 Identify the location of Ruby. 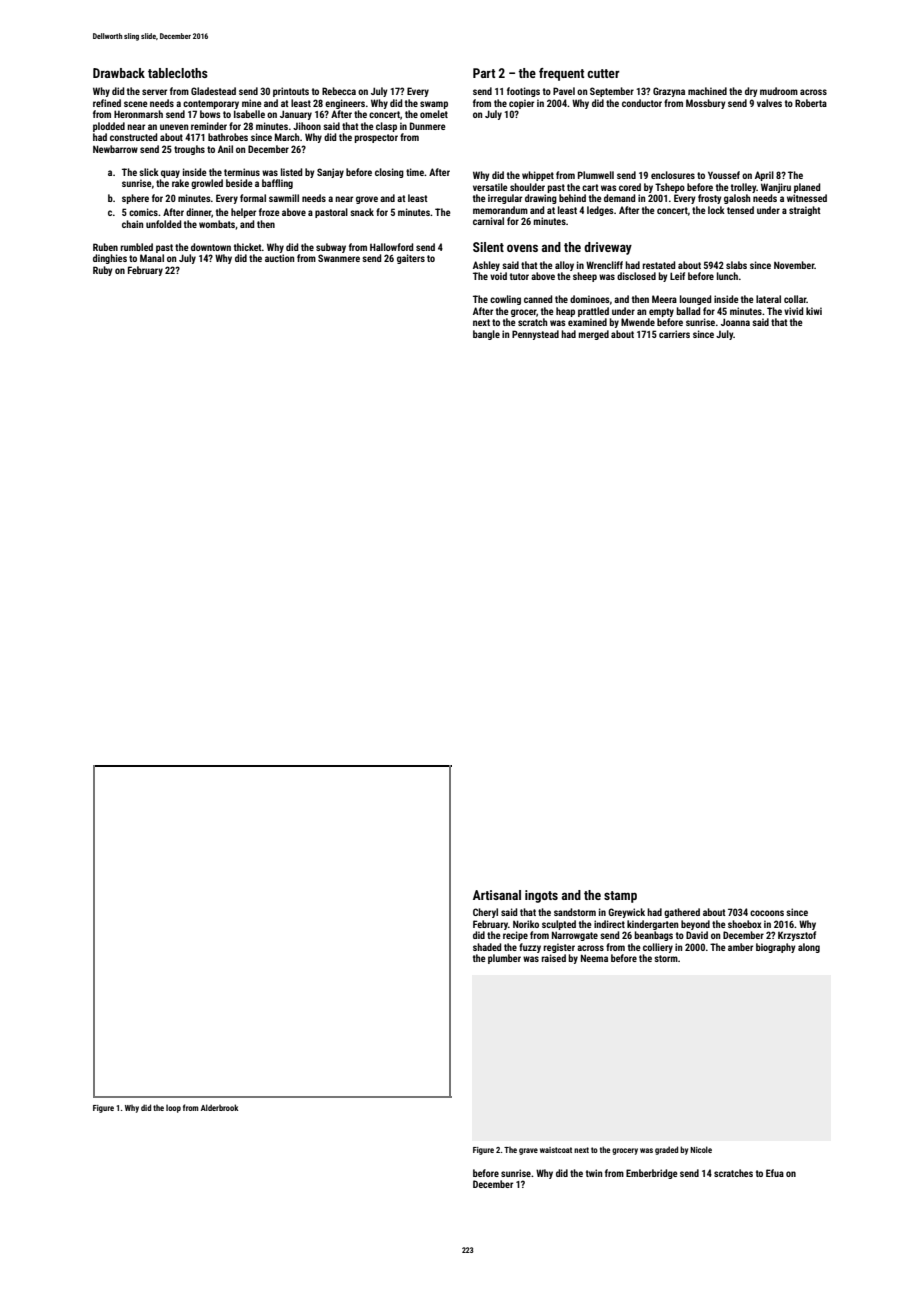
(103, 271).
